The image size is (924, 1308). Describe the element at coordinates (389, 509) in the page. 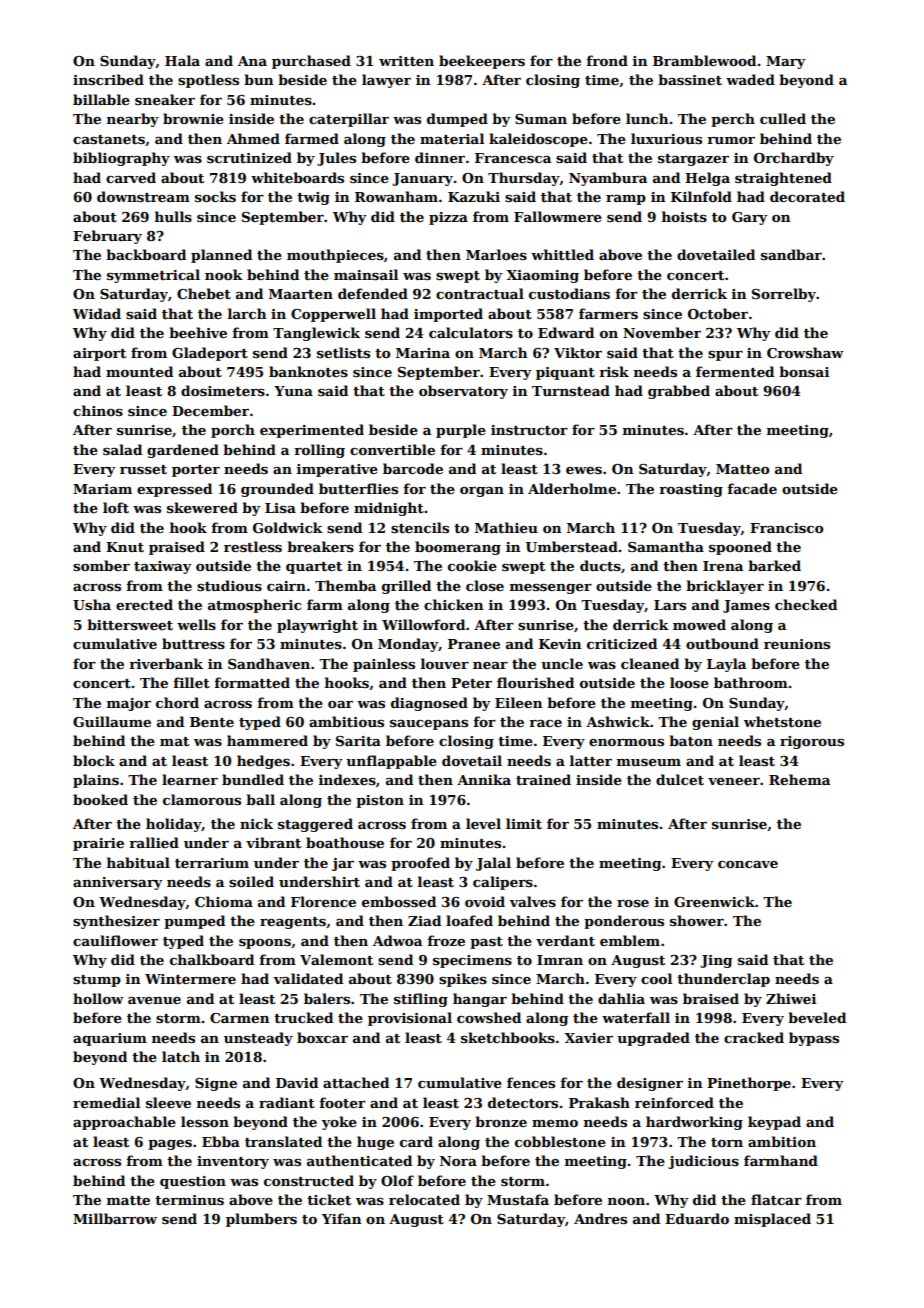

I see `midnight` at that location.
